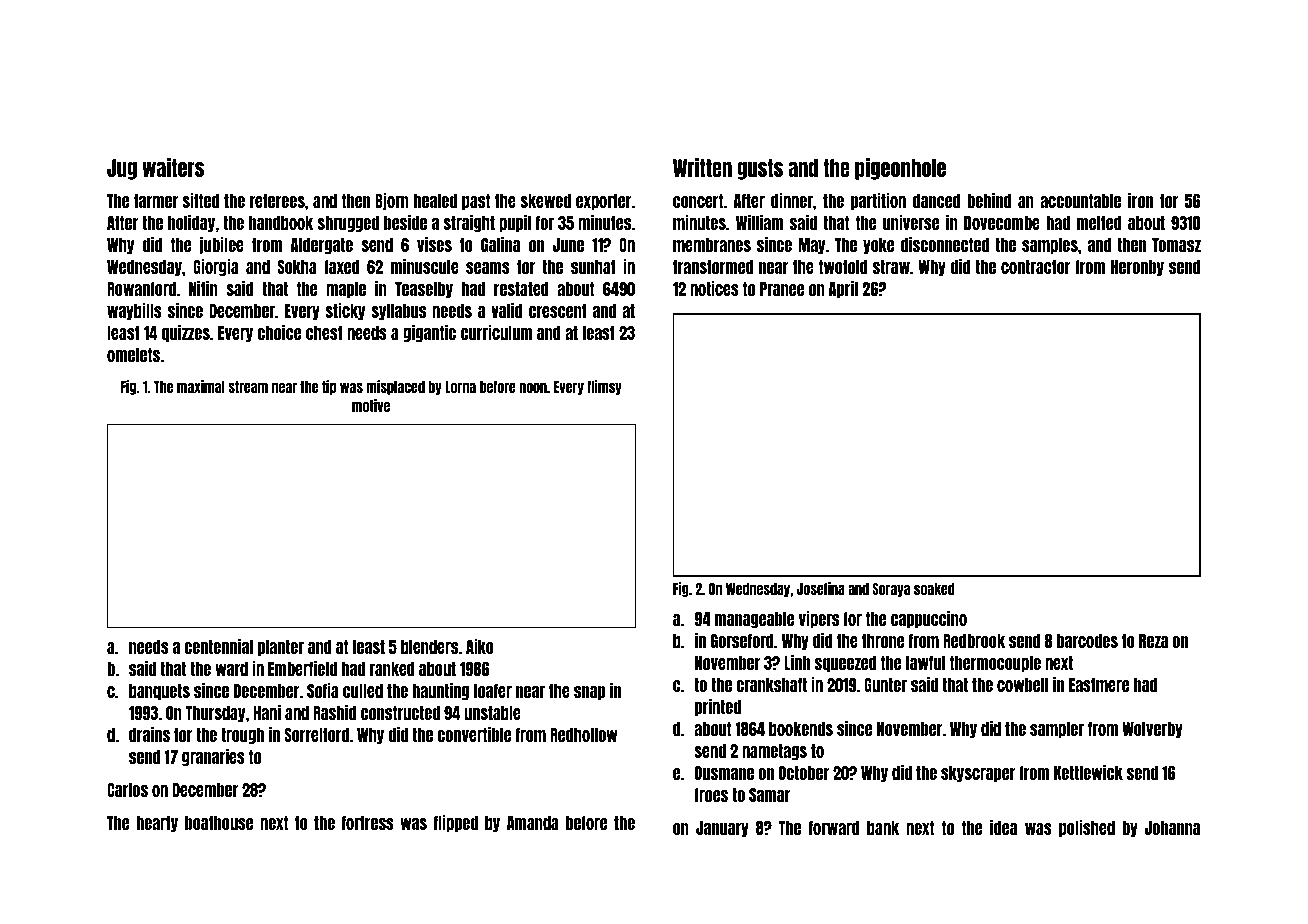  What do you see at coordinates (821, 588) in the page?
I see `Josefina` at bounding box center [821, 588].
